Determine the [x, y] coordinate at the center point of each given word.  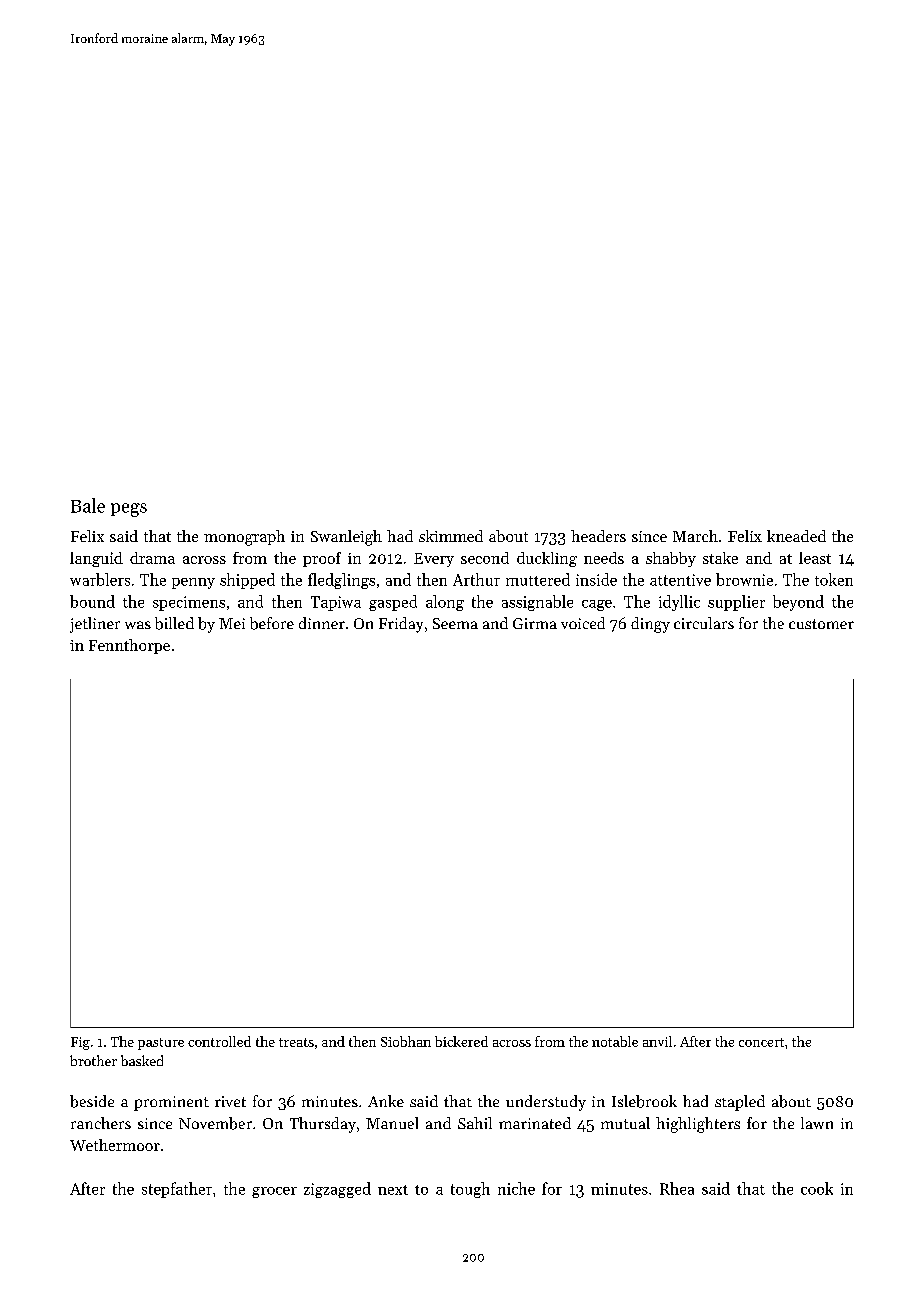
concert [761, 1042]
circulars [704, 623]
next [393, 1190]
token [834, 579]
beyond [798, 603]
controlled [219, 1041]
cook [817, 1188]
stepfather [177, 1190]
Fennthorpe [129, 646]
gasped [393, 603]
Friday [401, 625]
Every [434, 560]
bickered [461, 1041]
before [272, 623]
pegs [129, 510]
